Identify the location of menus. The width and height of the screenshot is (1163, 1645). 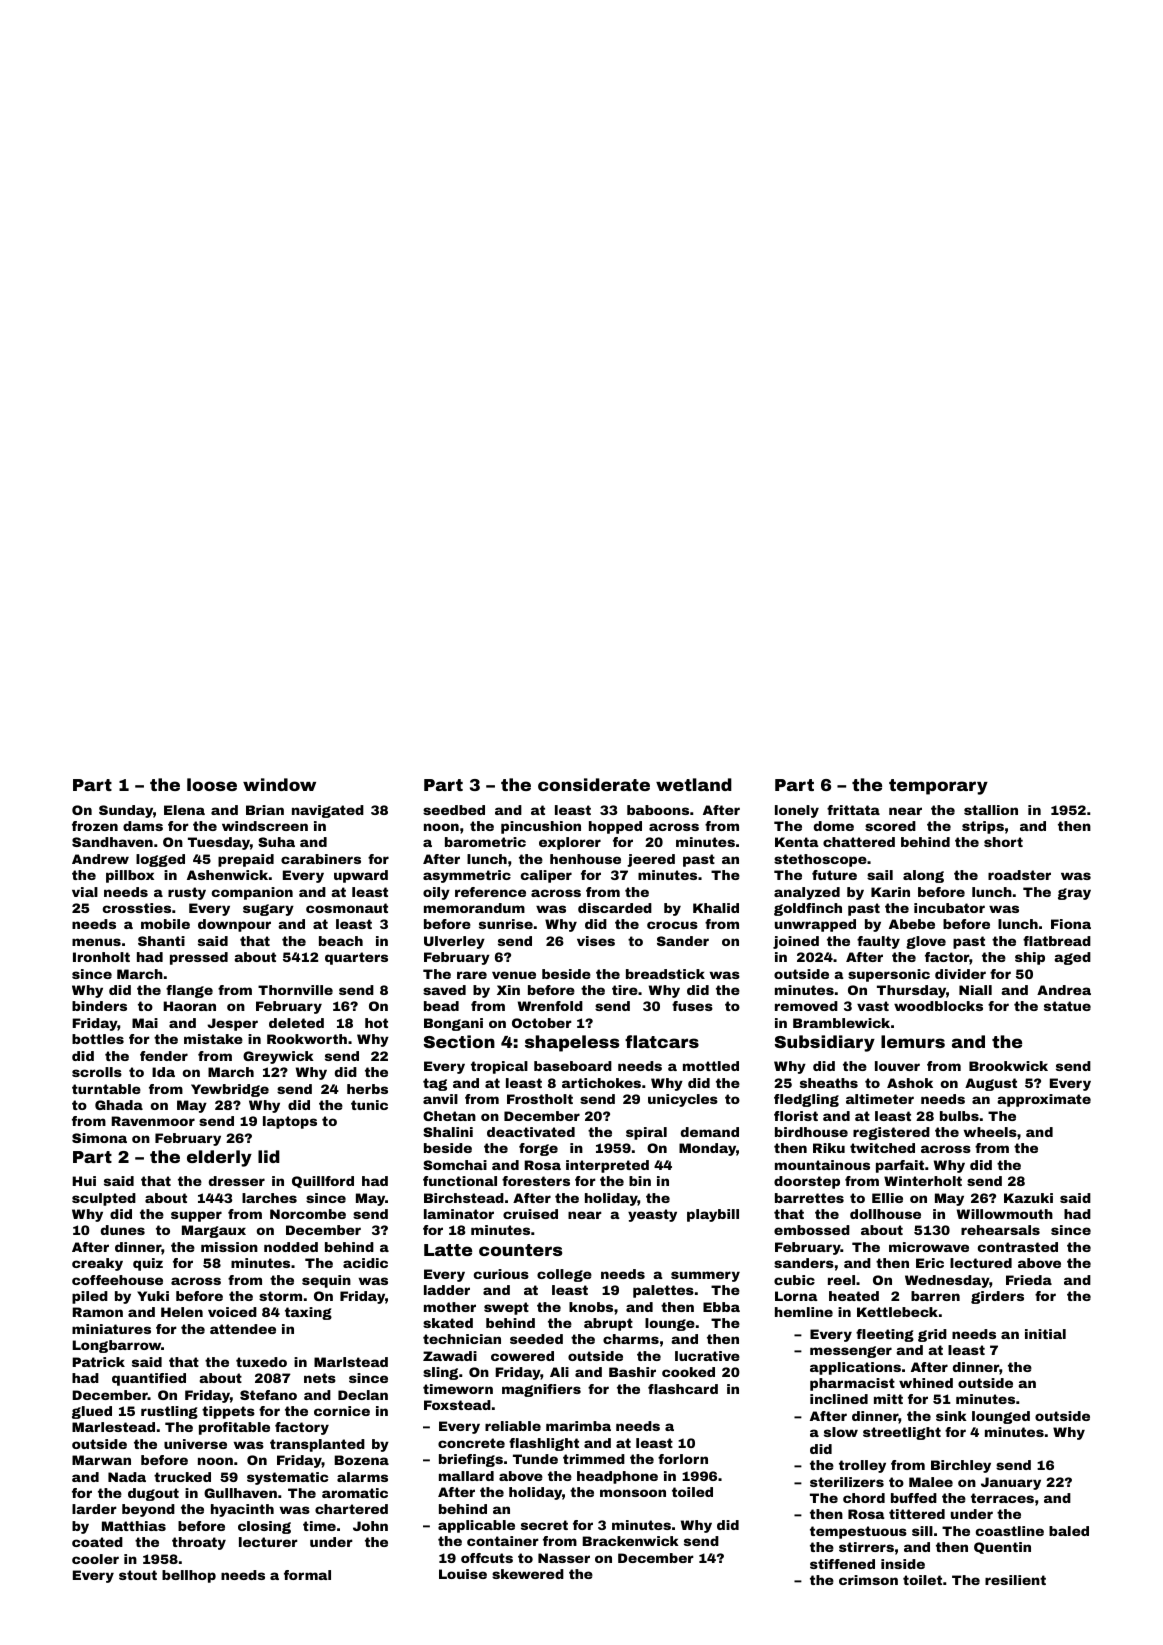
(96, 942).
